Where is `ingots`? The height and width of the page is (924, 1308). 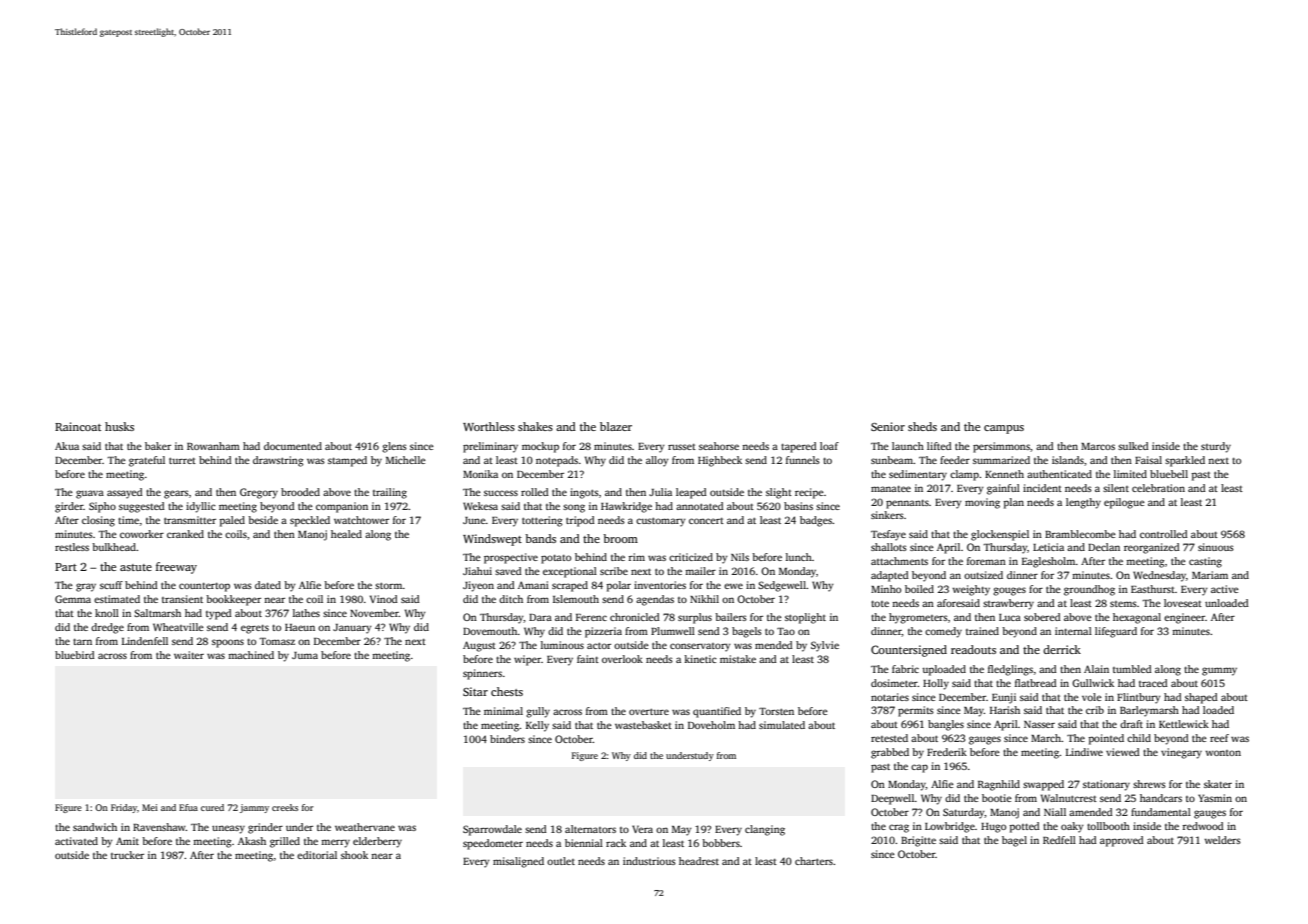
ingots is located at coordinates (584, 493).
